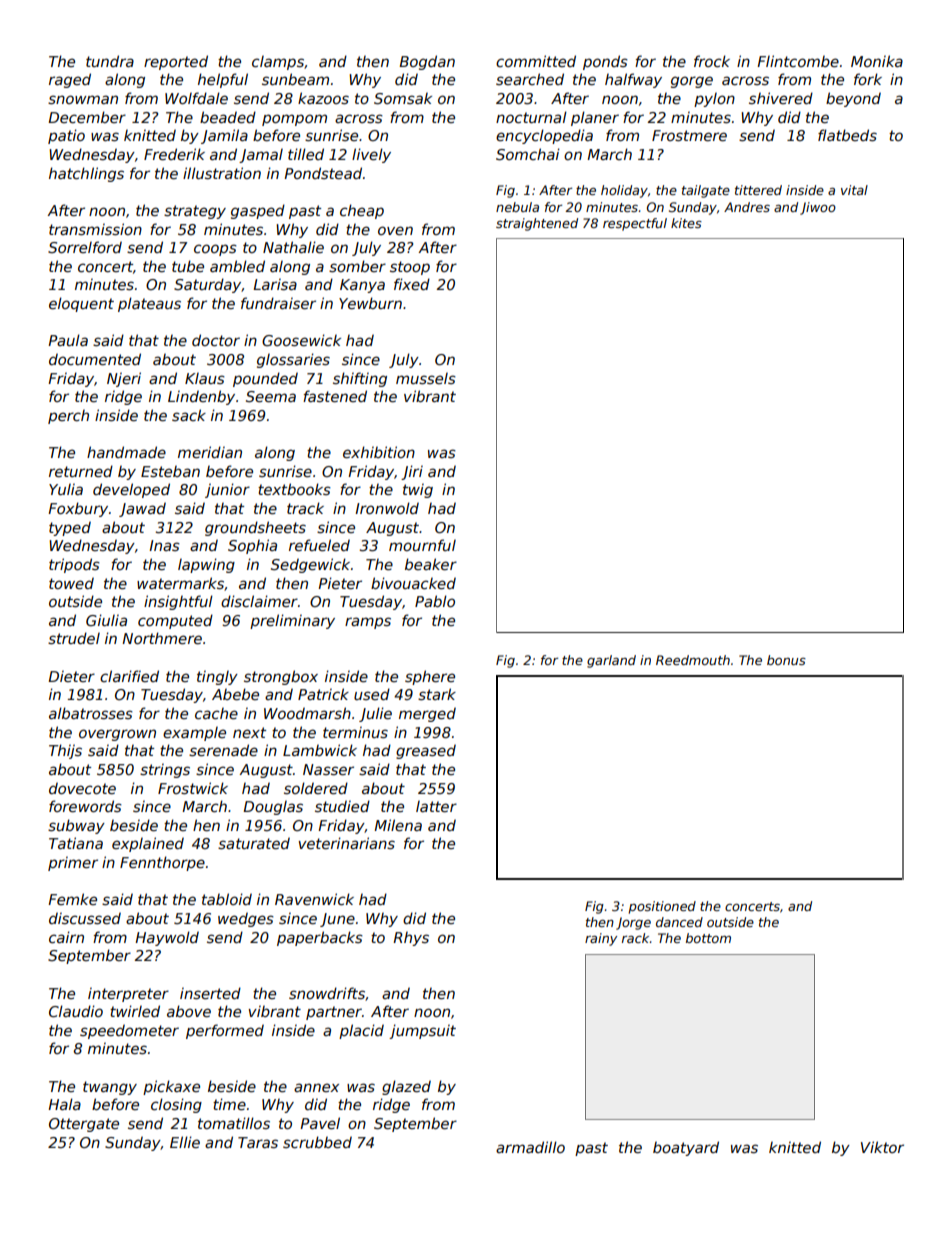  What do you see at coordinates (271, 396) in the screenshot?
I see `Seema` at bounding box center [271, 396].
